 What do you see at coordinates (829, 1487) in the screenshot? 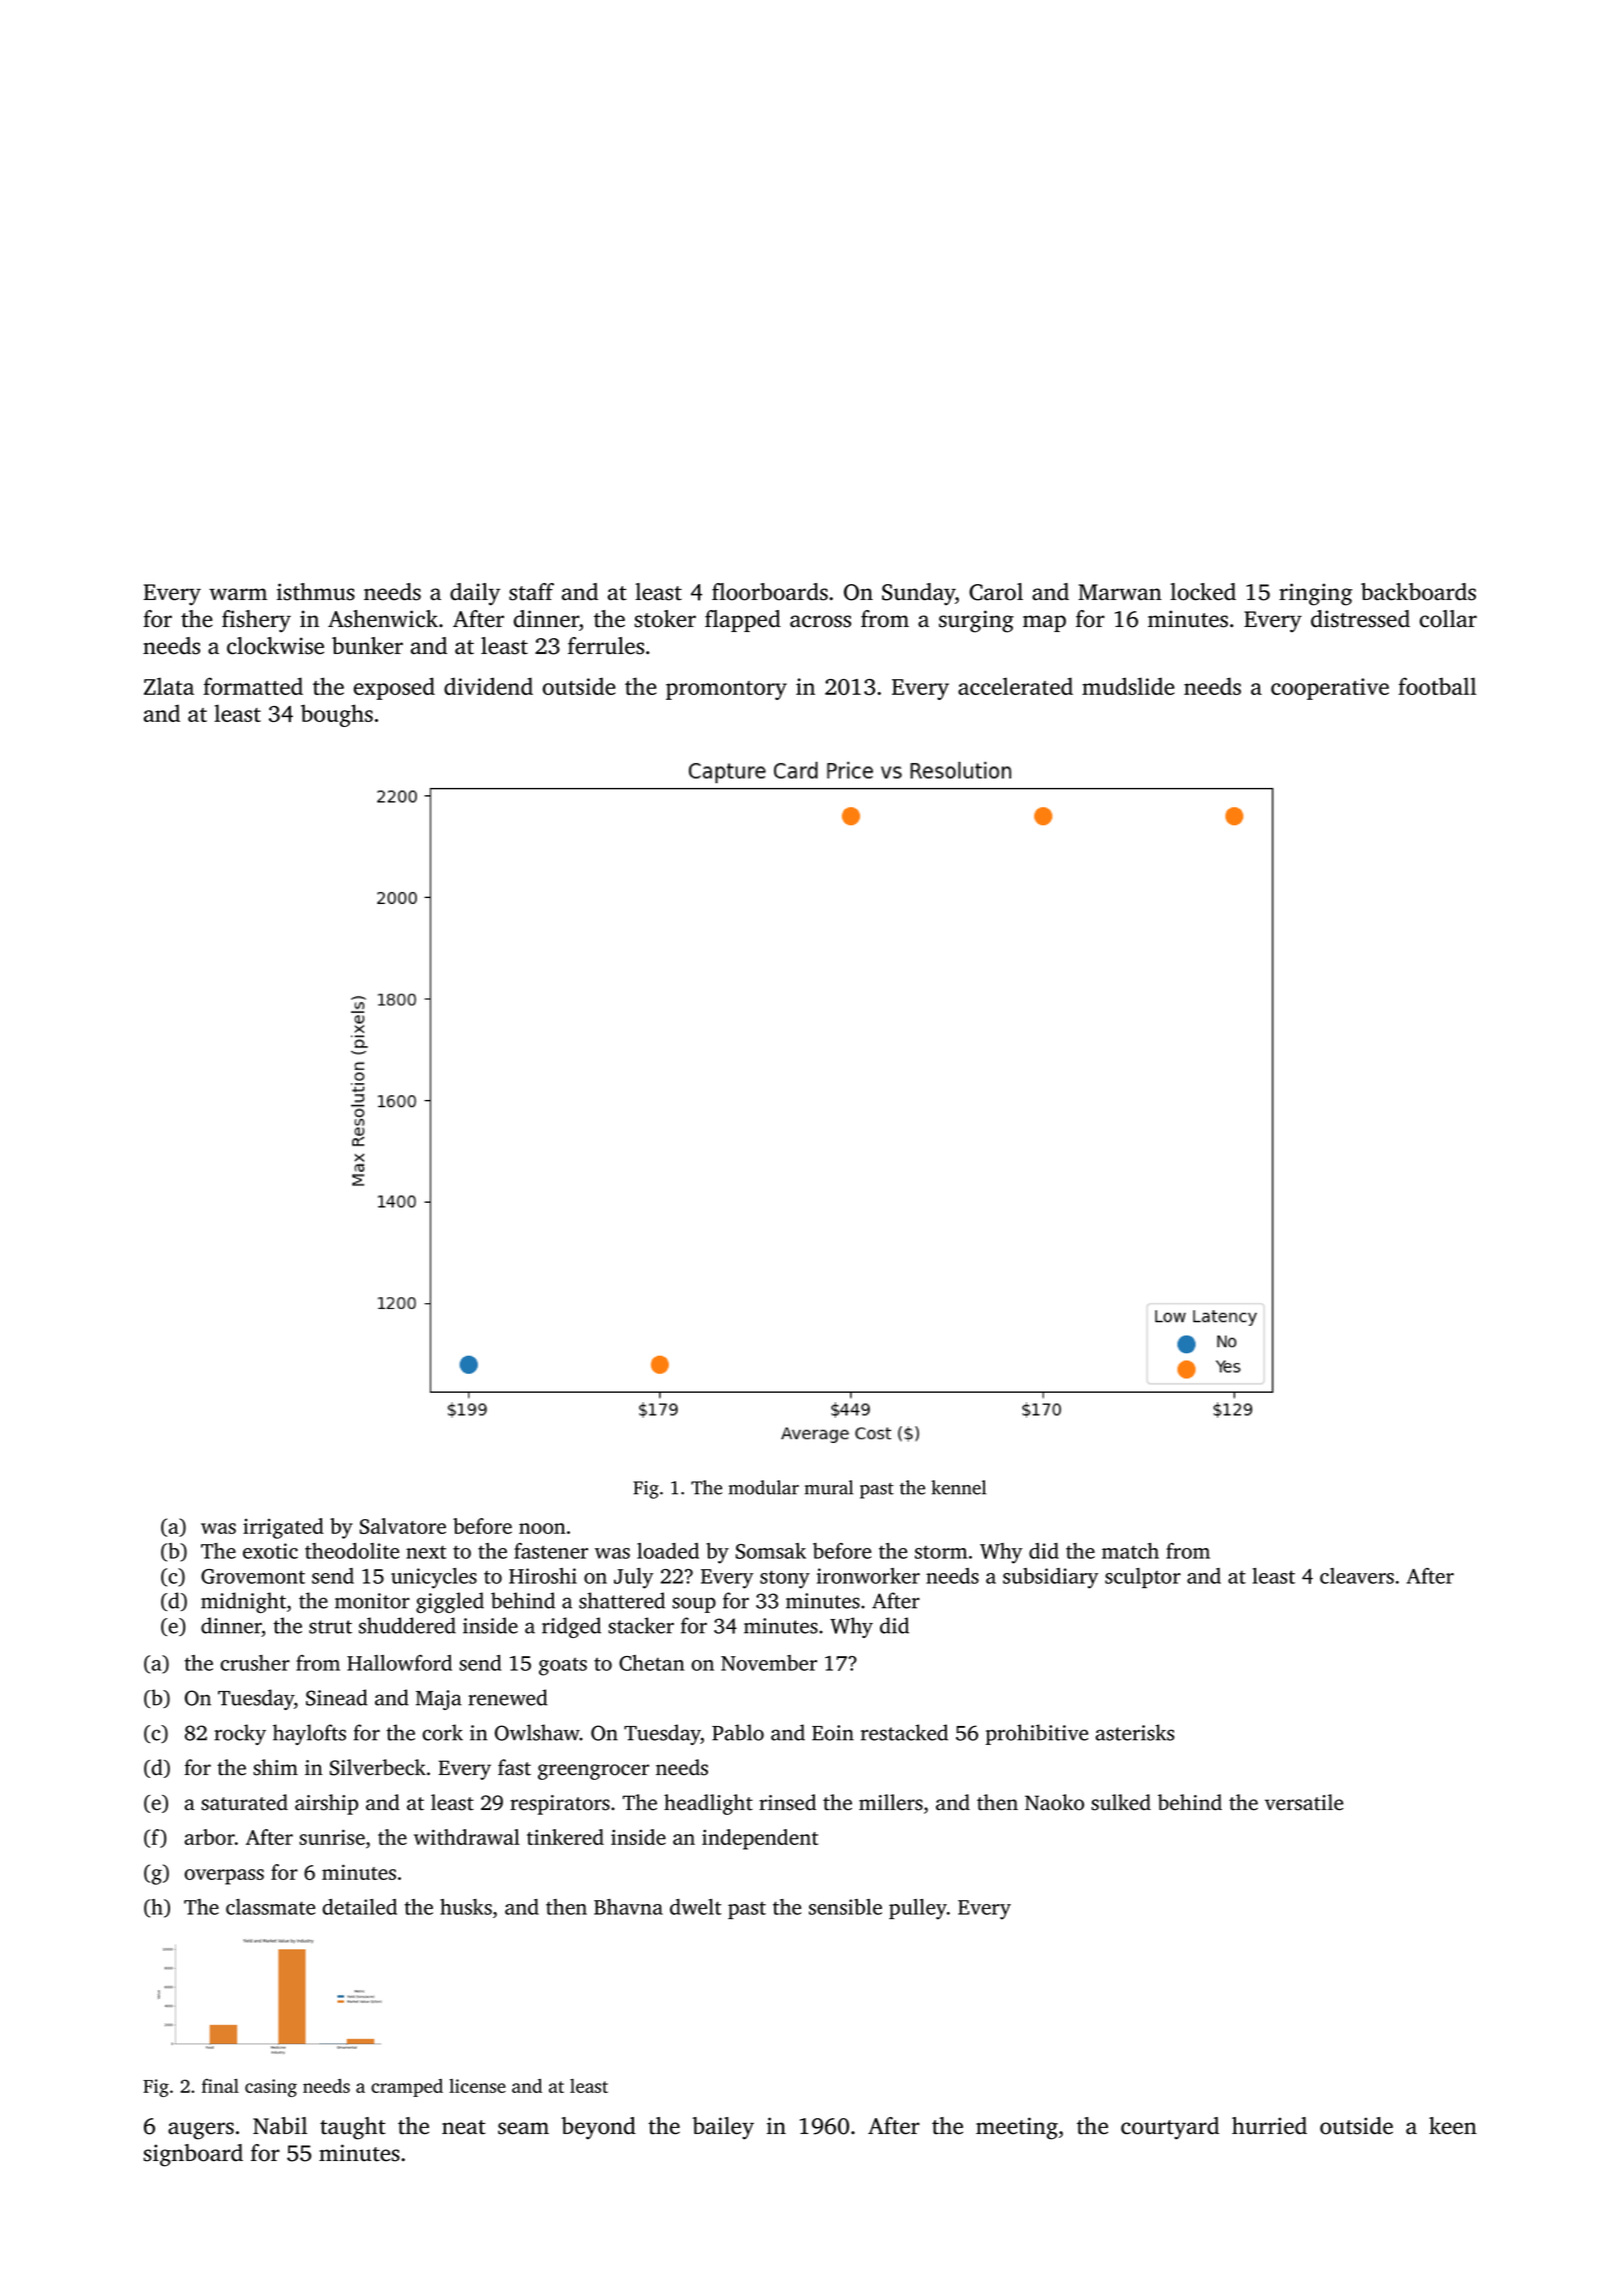
I see `mural` at bounding box center [829, 1487].
